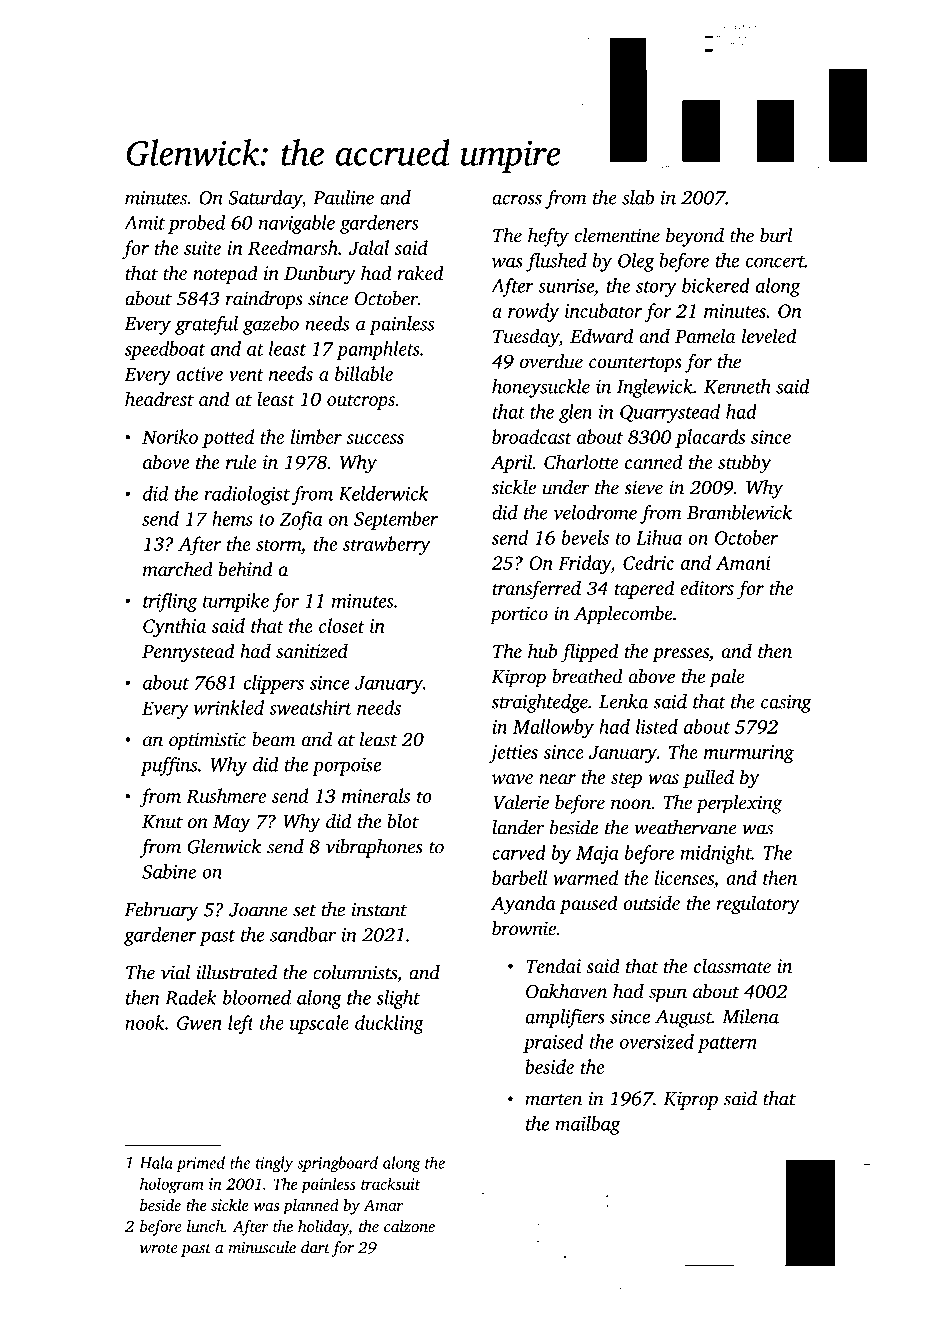 The height and width of the screenshot is (1329, 937). I want to click on jetties, so click(513, 754).
